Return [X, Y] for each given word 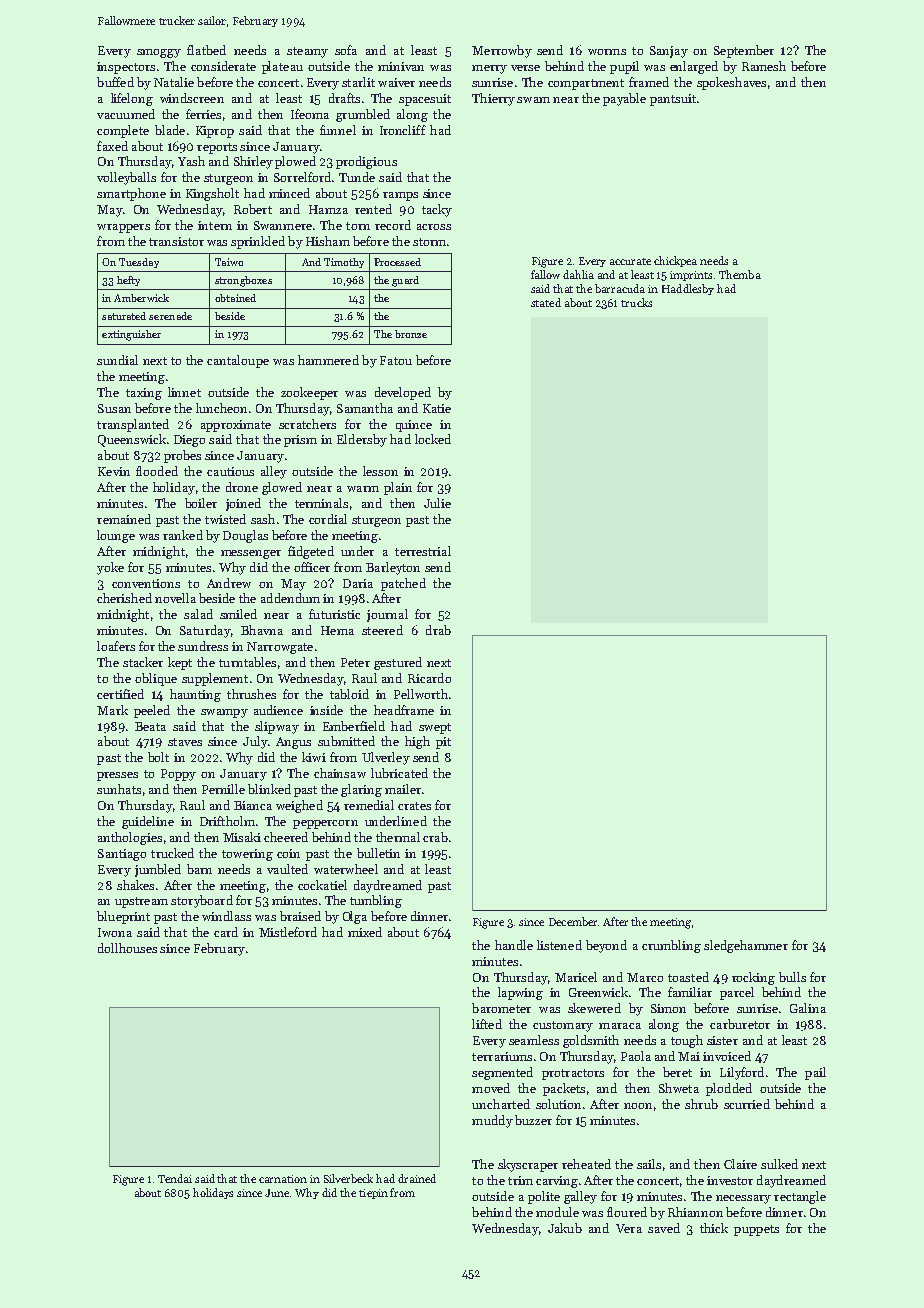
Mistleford [288, 932]
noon [638, 1106]
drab [438, 630]
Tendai [175, 1178]
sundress [203, 646]
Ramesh [764, 66]
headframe [404, 710]
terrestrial [423, 551]
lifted [487, 1024]
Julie [437, 503]
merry [489, 69]
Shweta [679, 1088]
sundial [117, 360]
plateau [282, 67]
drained [417, 1178]
